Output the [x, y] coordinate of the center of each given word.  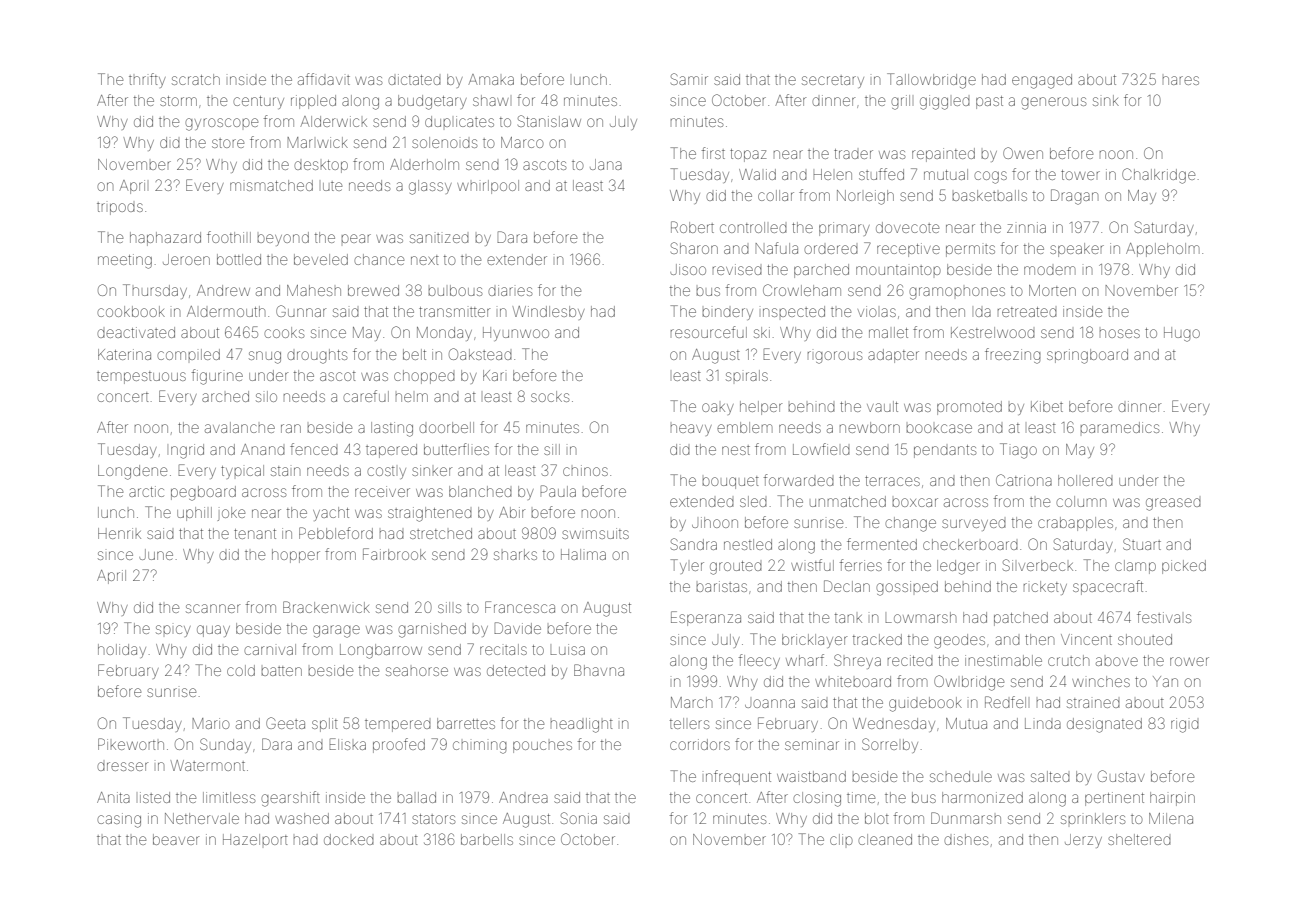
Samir [689, 79]
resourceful [709, 332]
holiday [122, 651]
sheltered [1139, 839]
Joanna [770, 703]
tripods [120, 208]
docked [349, 839]
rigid [1185, 725]
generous [1053, 103]
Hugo [1182, 334]
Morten [1052, 290]
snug [265, 357]
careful [366, 396]
